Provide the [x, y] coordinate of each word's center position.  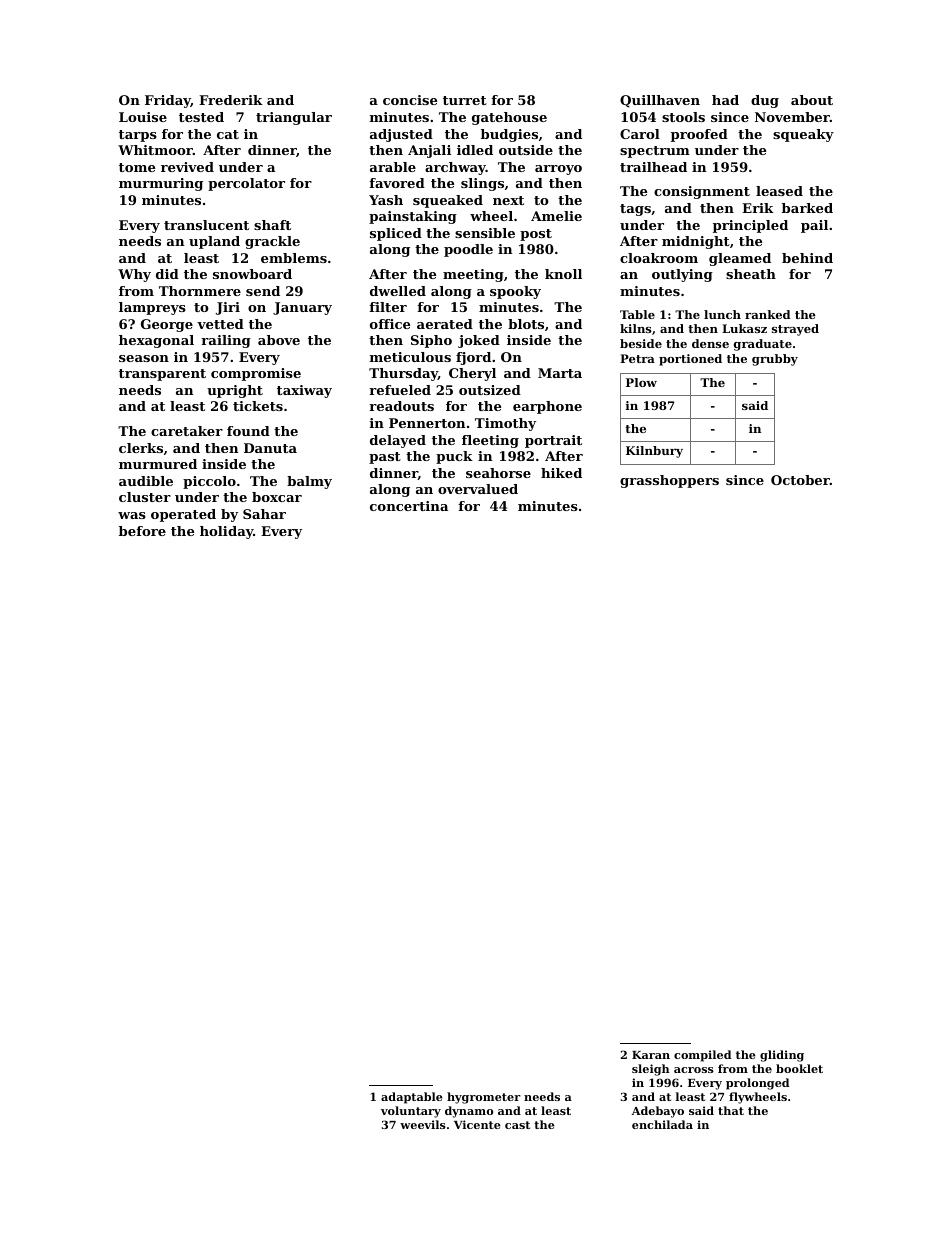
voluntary [411, 1112]
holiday [226, 532]
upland [214, 242]
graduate [763, 345]
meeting [473, 275]
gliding [782, 1056]
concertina [409, 506]
